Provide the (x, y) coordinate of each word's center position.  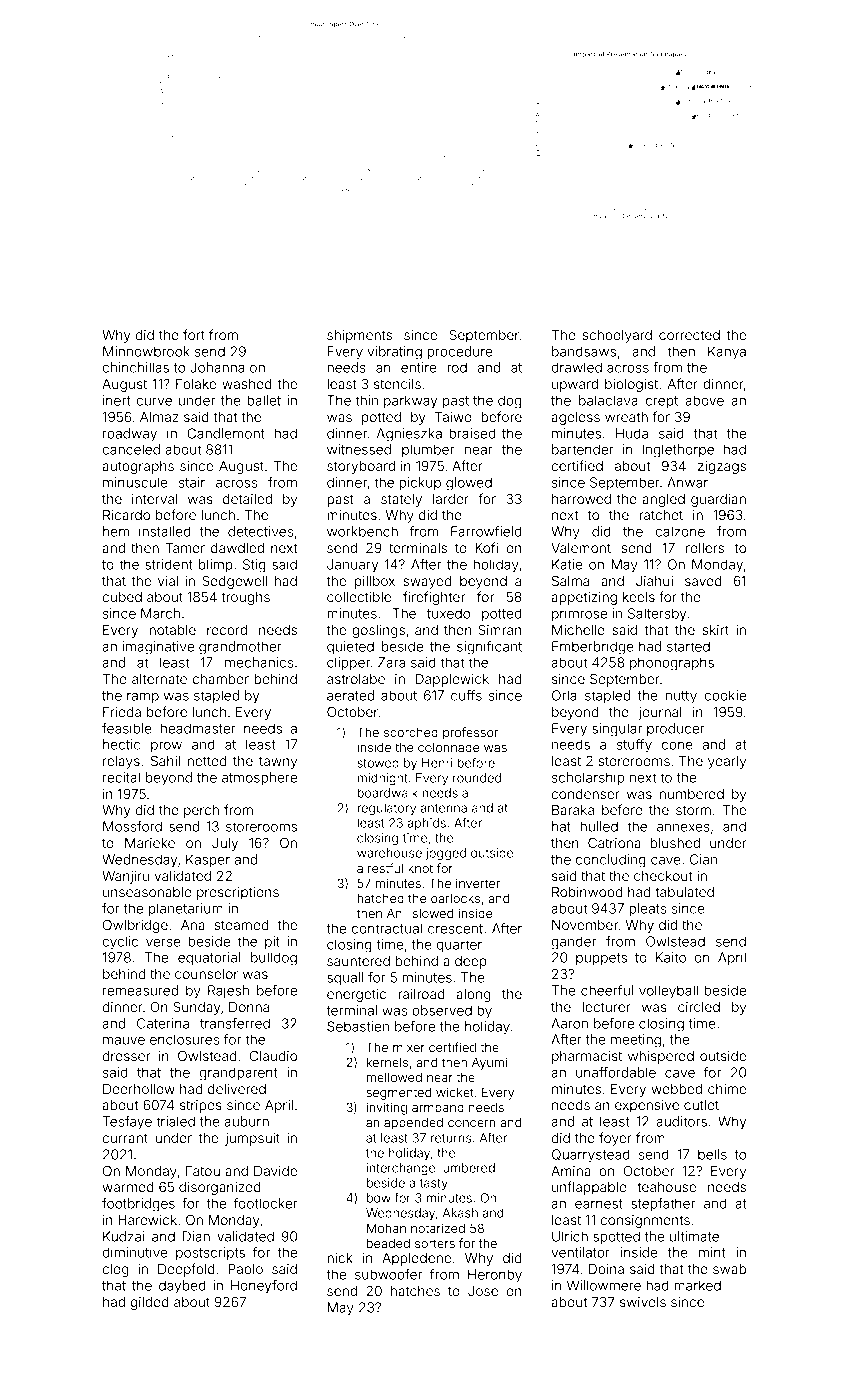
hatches (415, 1291)
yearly (727, 762)
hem (116, 531)
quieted (350, 647)
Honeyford (264, 1287)
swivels (643, 1302)
